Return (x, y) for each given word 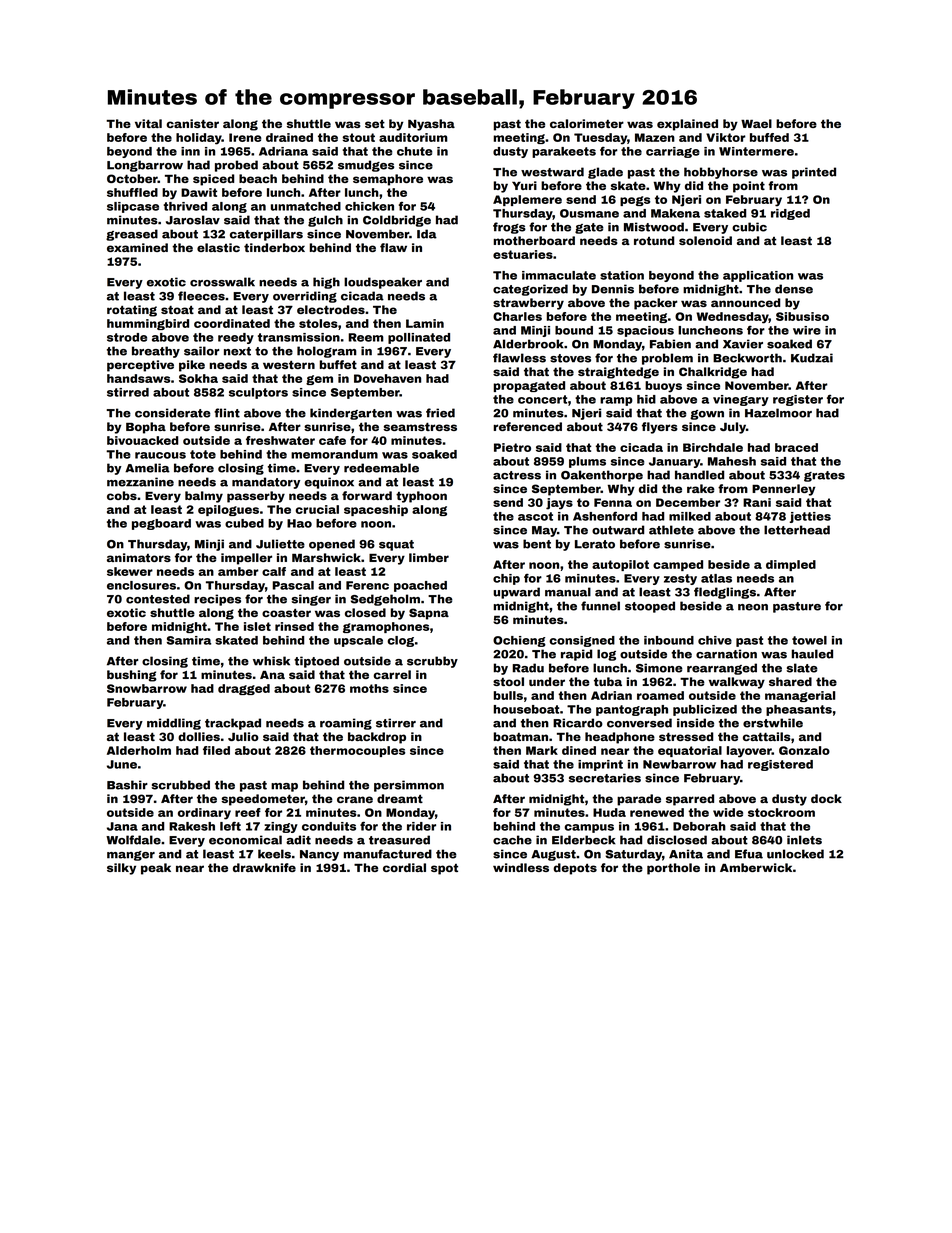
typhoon (421, 497)
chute (414, 151)
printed (814, 173)
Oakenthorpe (602, 476)
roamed (660, 695)
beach (258, 178)
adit (298, 840)
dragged (244, 689)
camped (678, 565)
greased (132, 235)
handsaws (138, 378)
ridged (790, 214)
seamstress (420, 426)
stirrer (396, 723)
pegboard (161, 524)
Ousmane (589, 213)
